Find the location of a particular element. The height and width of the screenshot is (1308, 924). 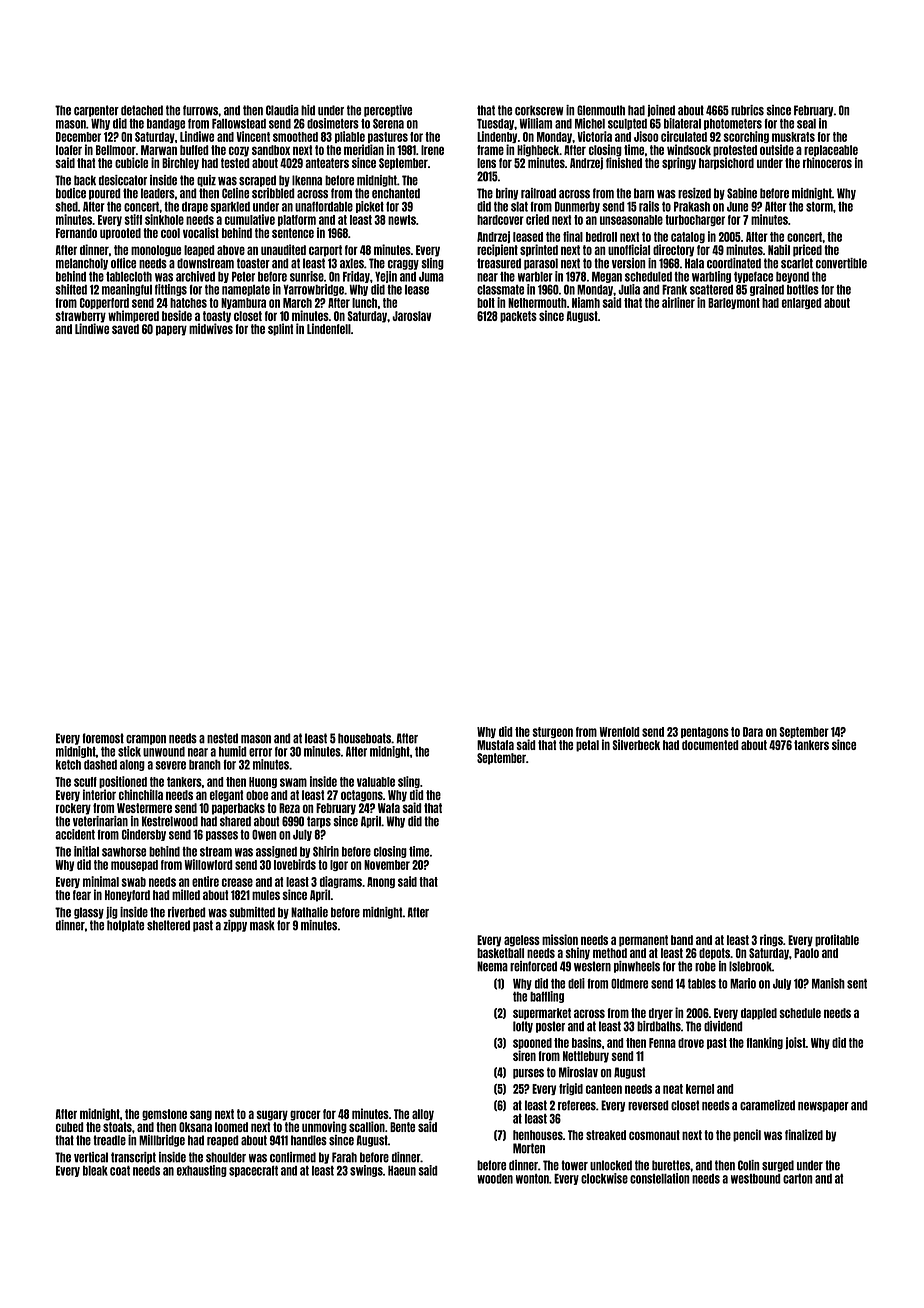

spacecraft is located at coordinates (253, 1171).
